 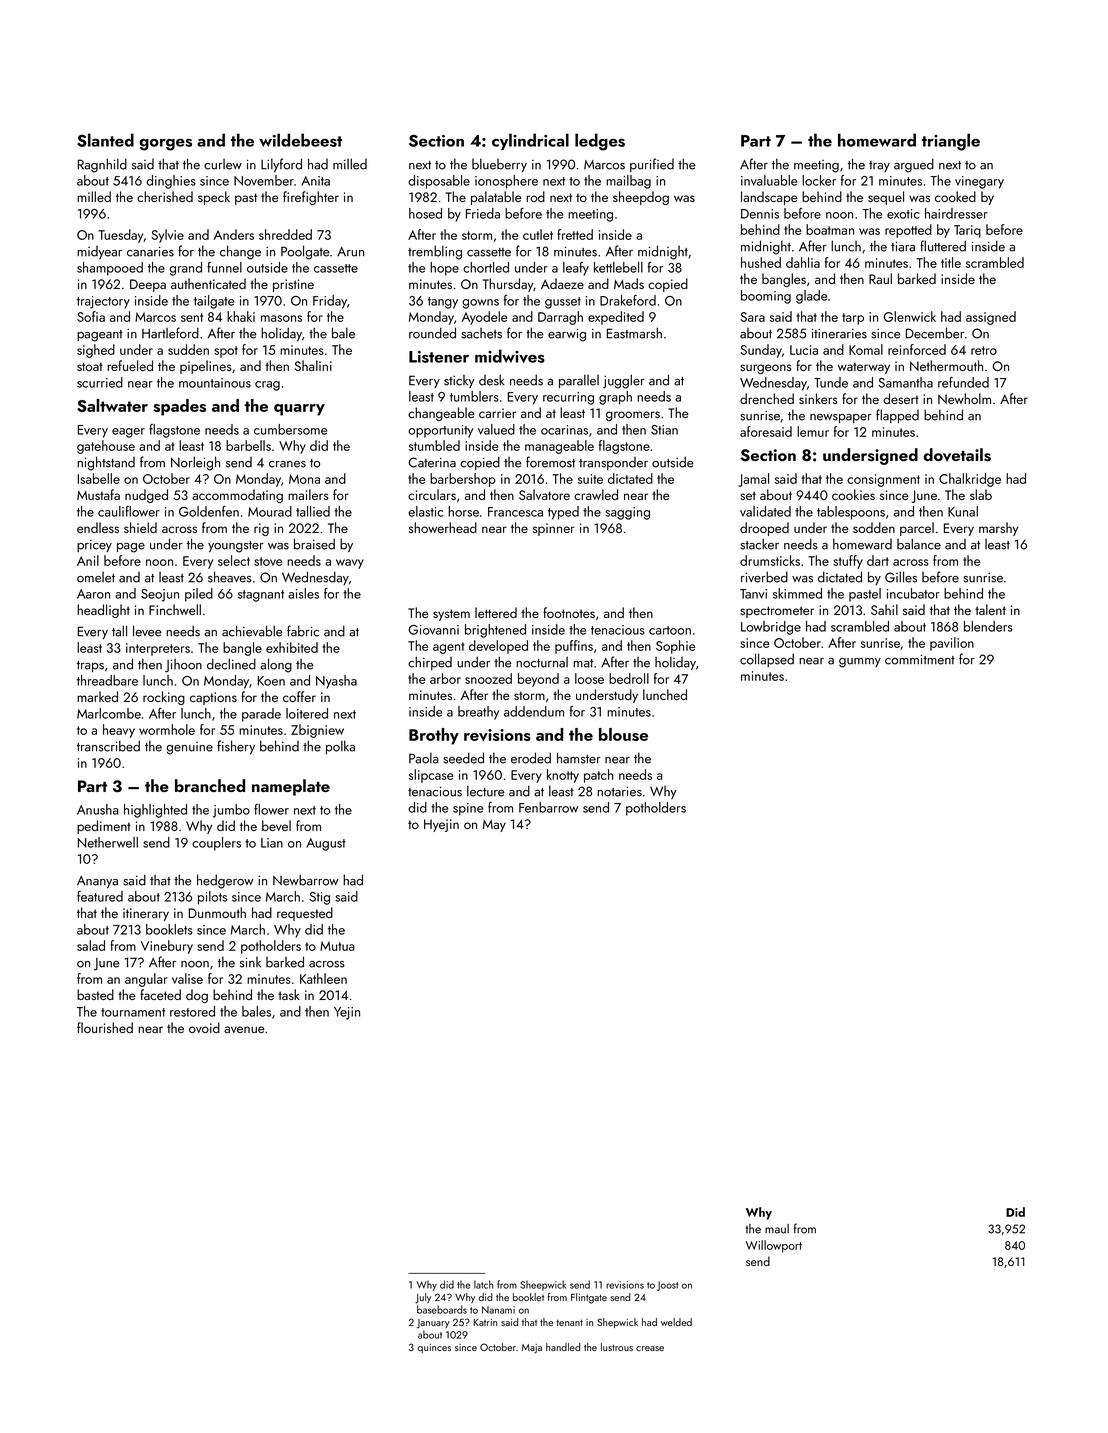 What do you see at coordinates (866, 349) in the image?
I see `Komal` at bounding box center [866, 349].
